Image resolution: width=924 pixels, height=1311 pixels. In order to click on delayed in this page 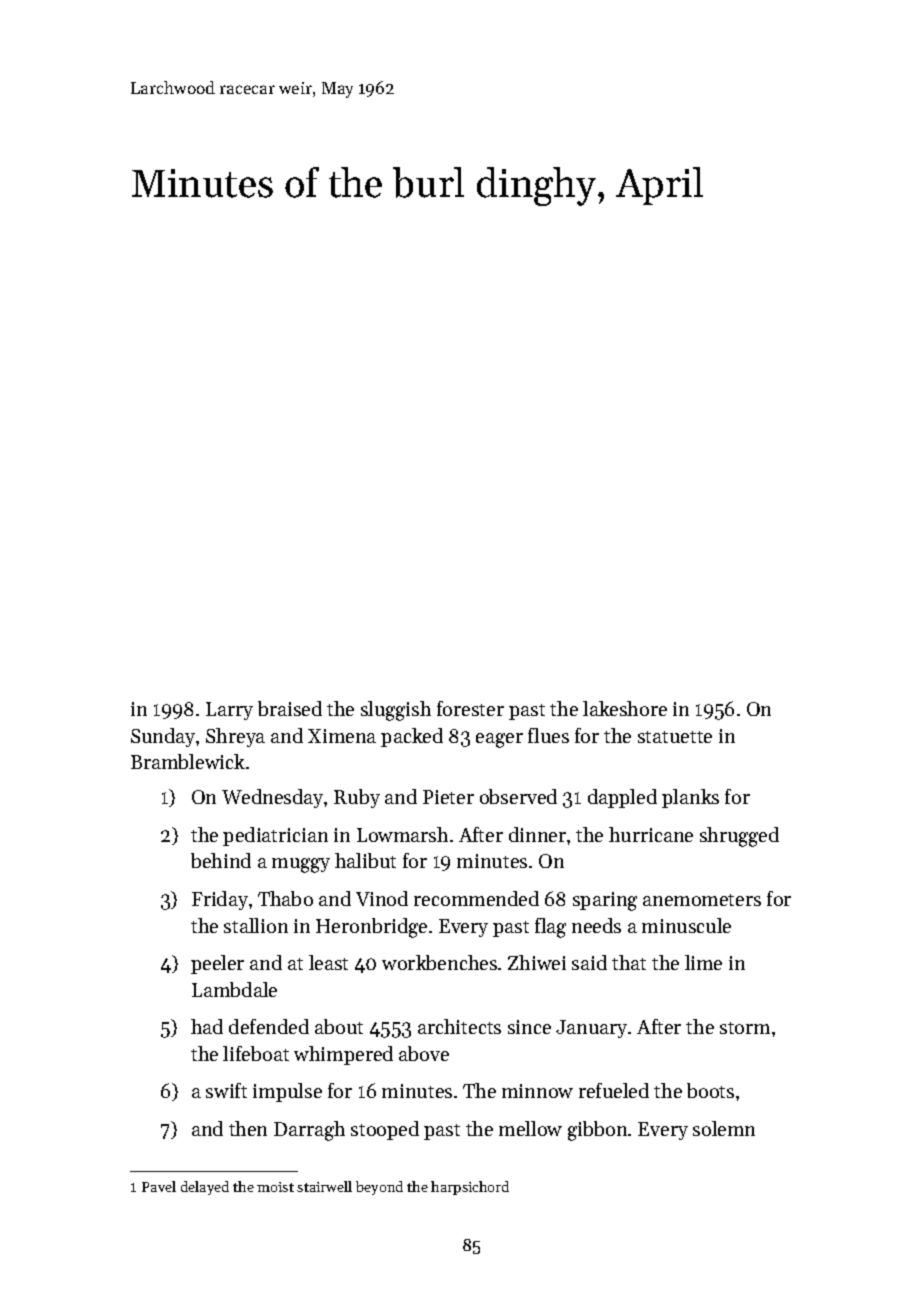, I will do `click(205, 1188)`.
